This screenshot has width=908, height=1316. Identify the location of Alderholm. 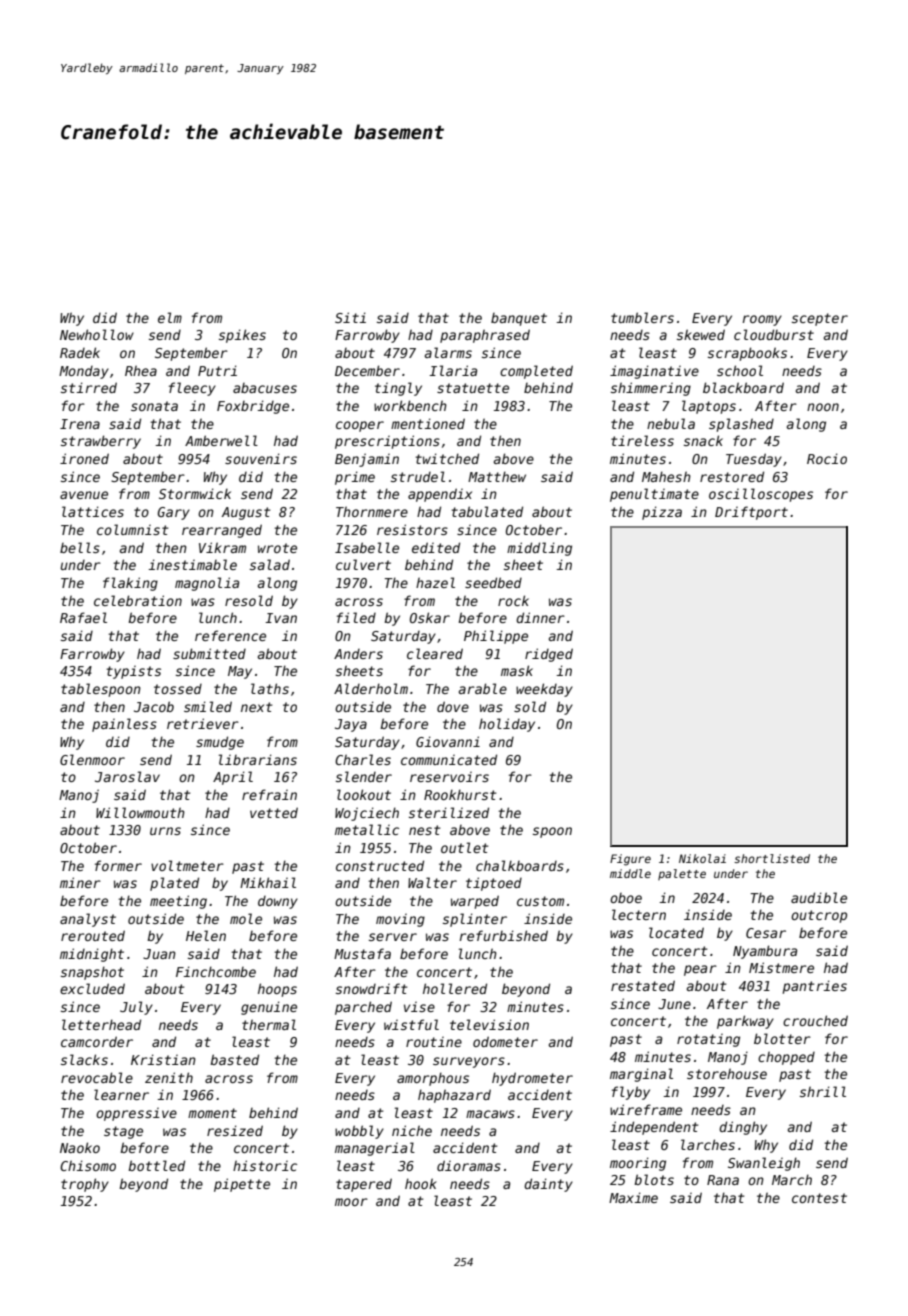
(371, 688).
